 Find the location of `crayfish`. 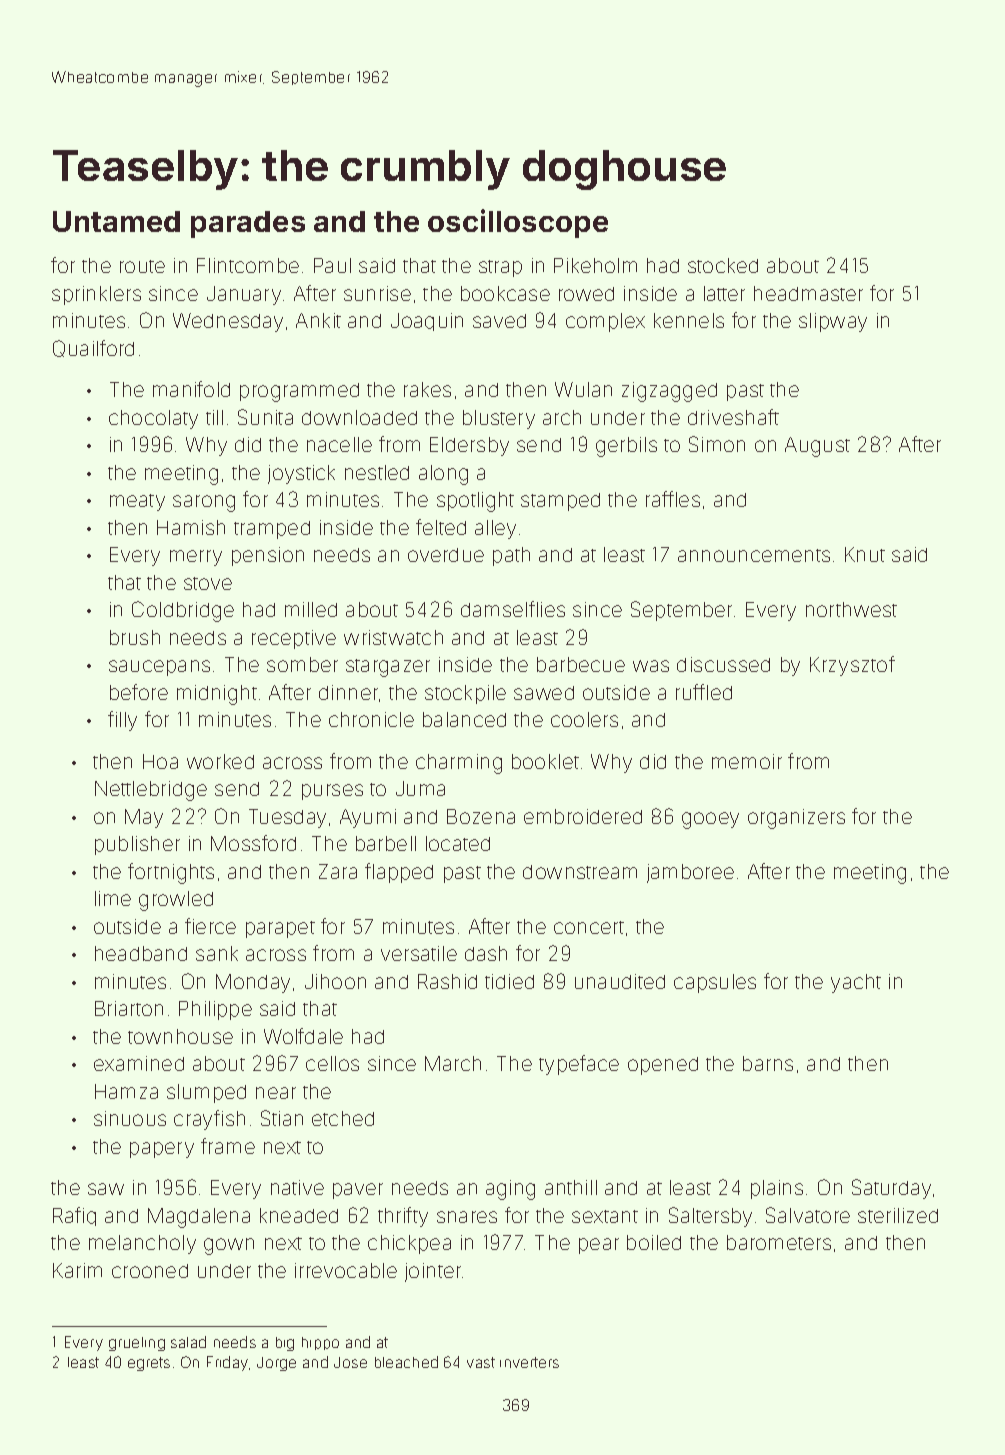

crayfish is located at coordinates (209, 1120).
